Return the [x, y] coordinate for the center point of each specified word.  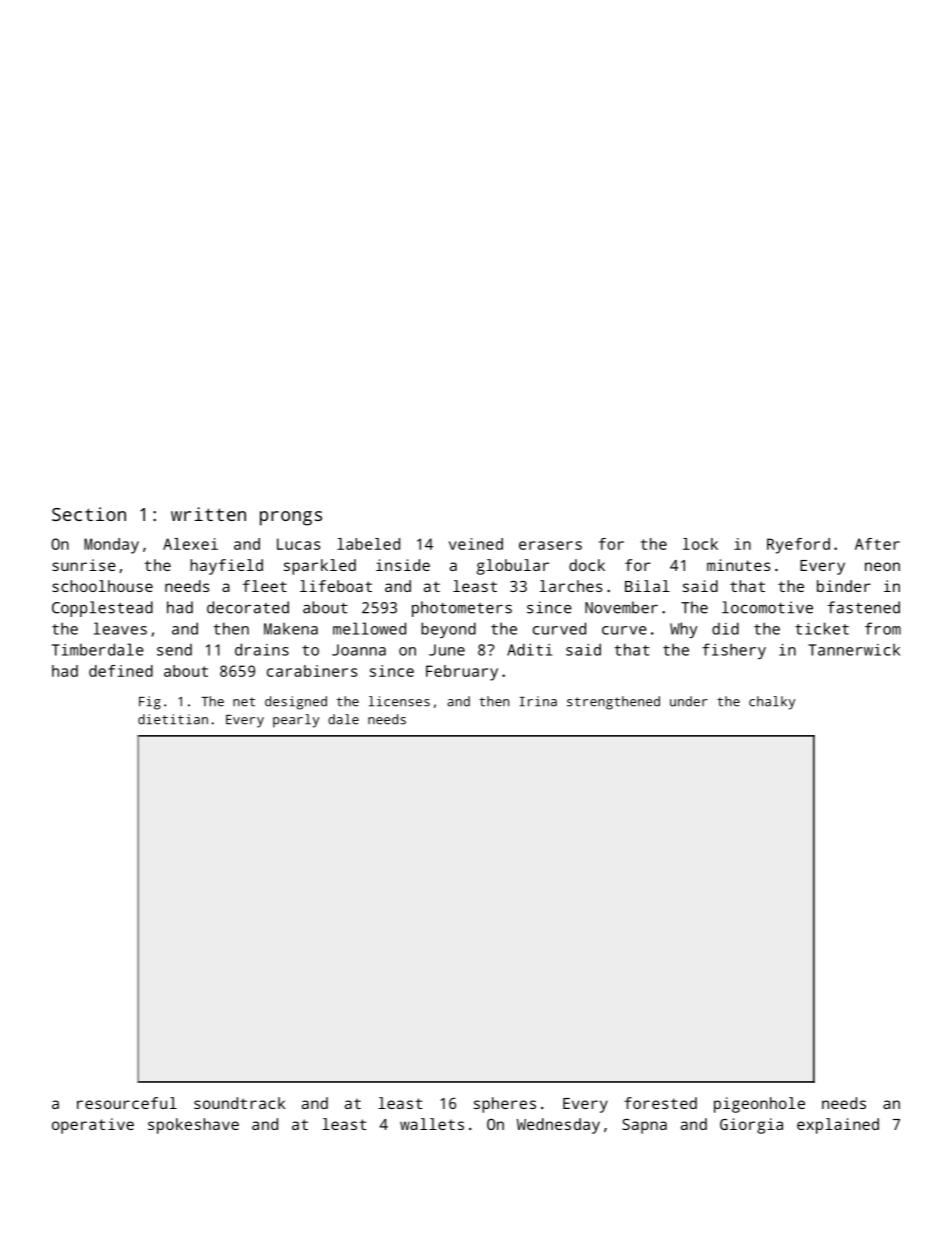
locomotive [767, 607]
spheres [505, 1105]
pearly [296, 721]
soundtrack [239, 1103]
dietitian [173, 719]
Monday [111, 546]
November [621, 607]
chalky [772, 703]
